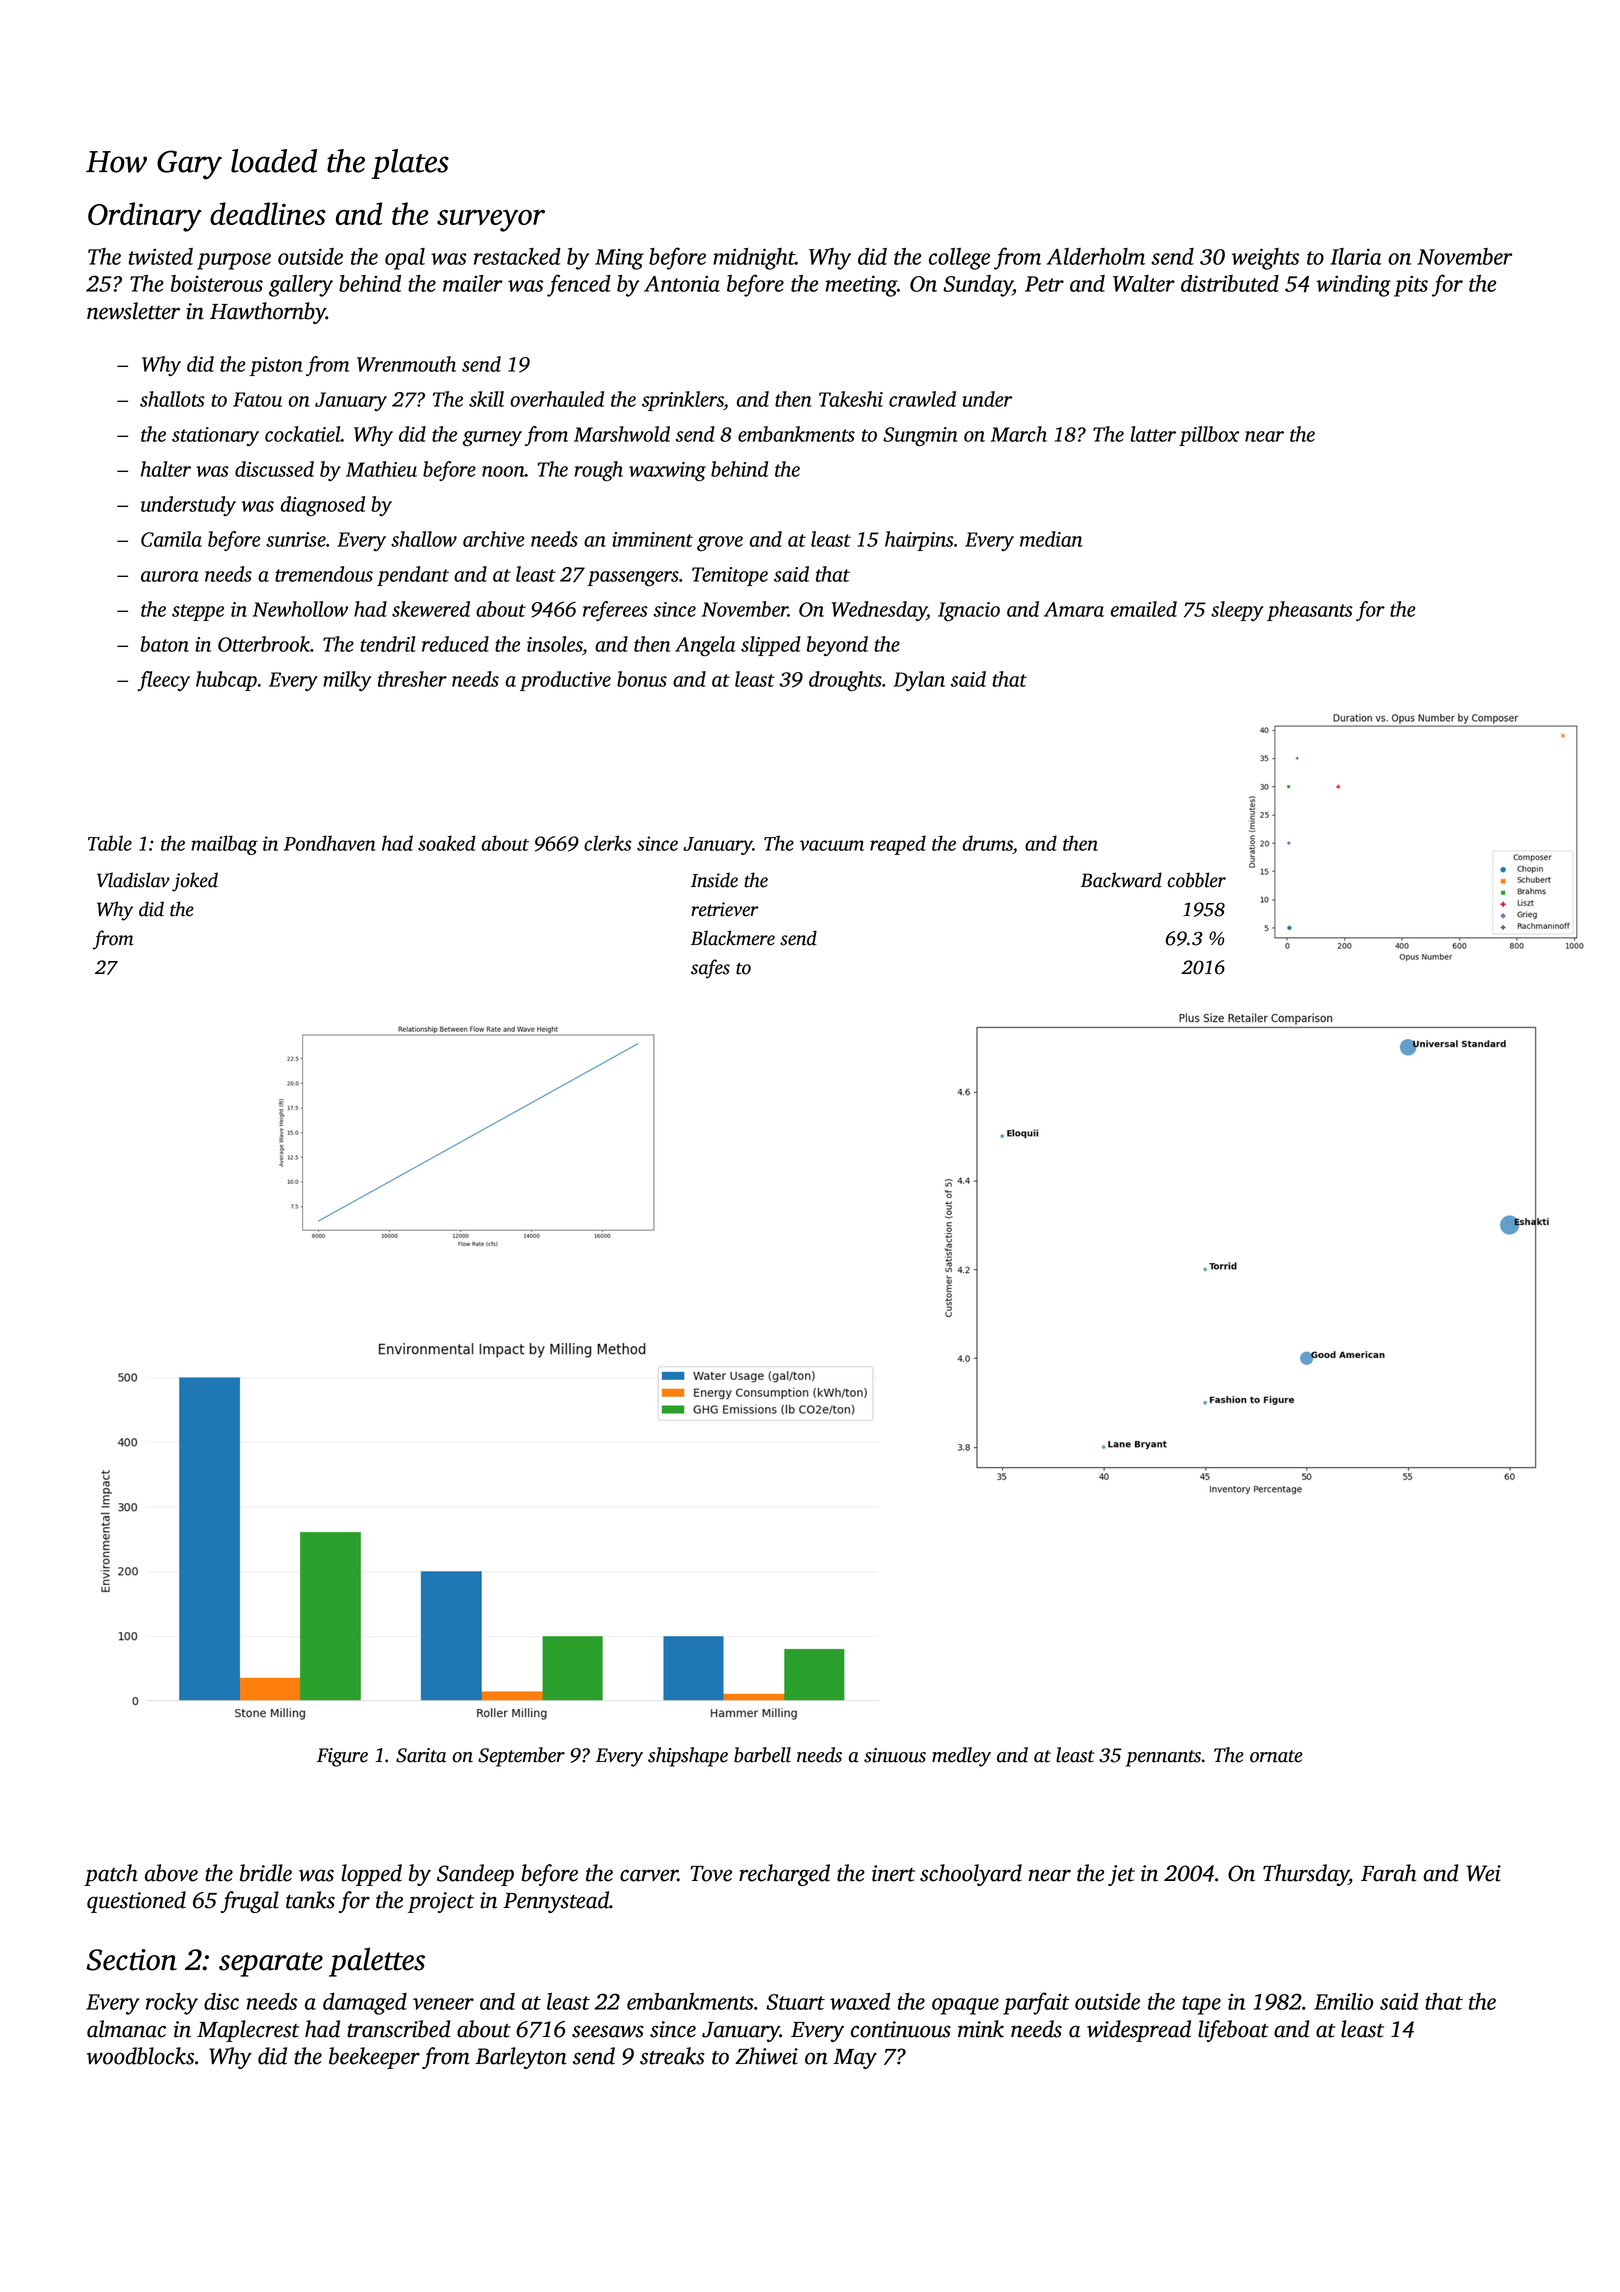  Describe the element at coordinates (171, 1873) in the page. I see `above` at that location.
